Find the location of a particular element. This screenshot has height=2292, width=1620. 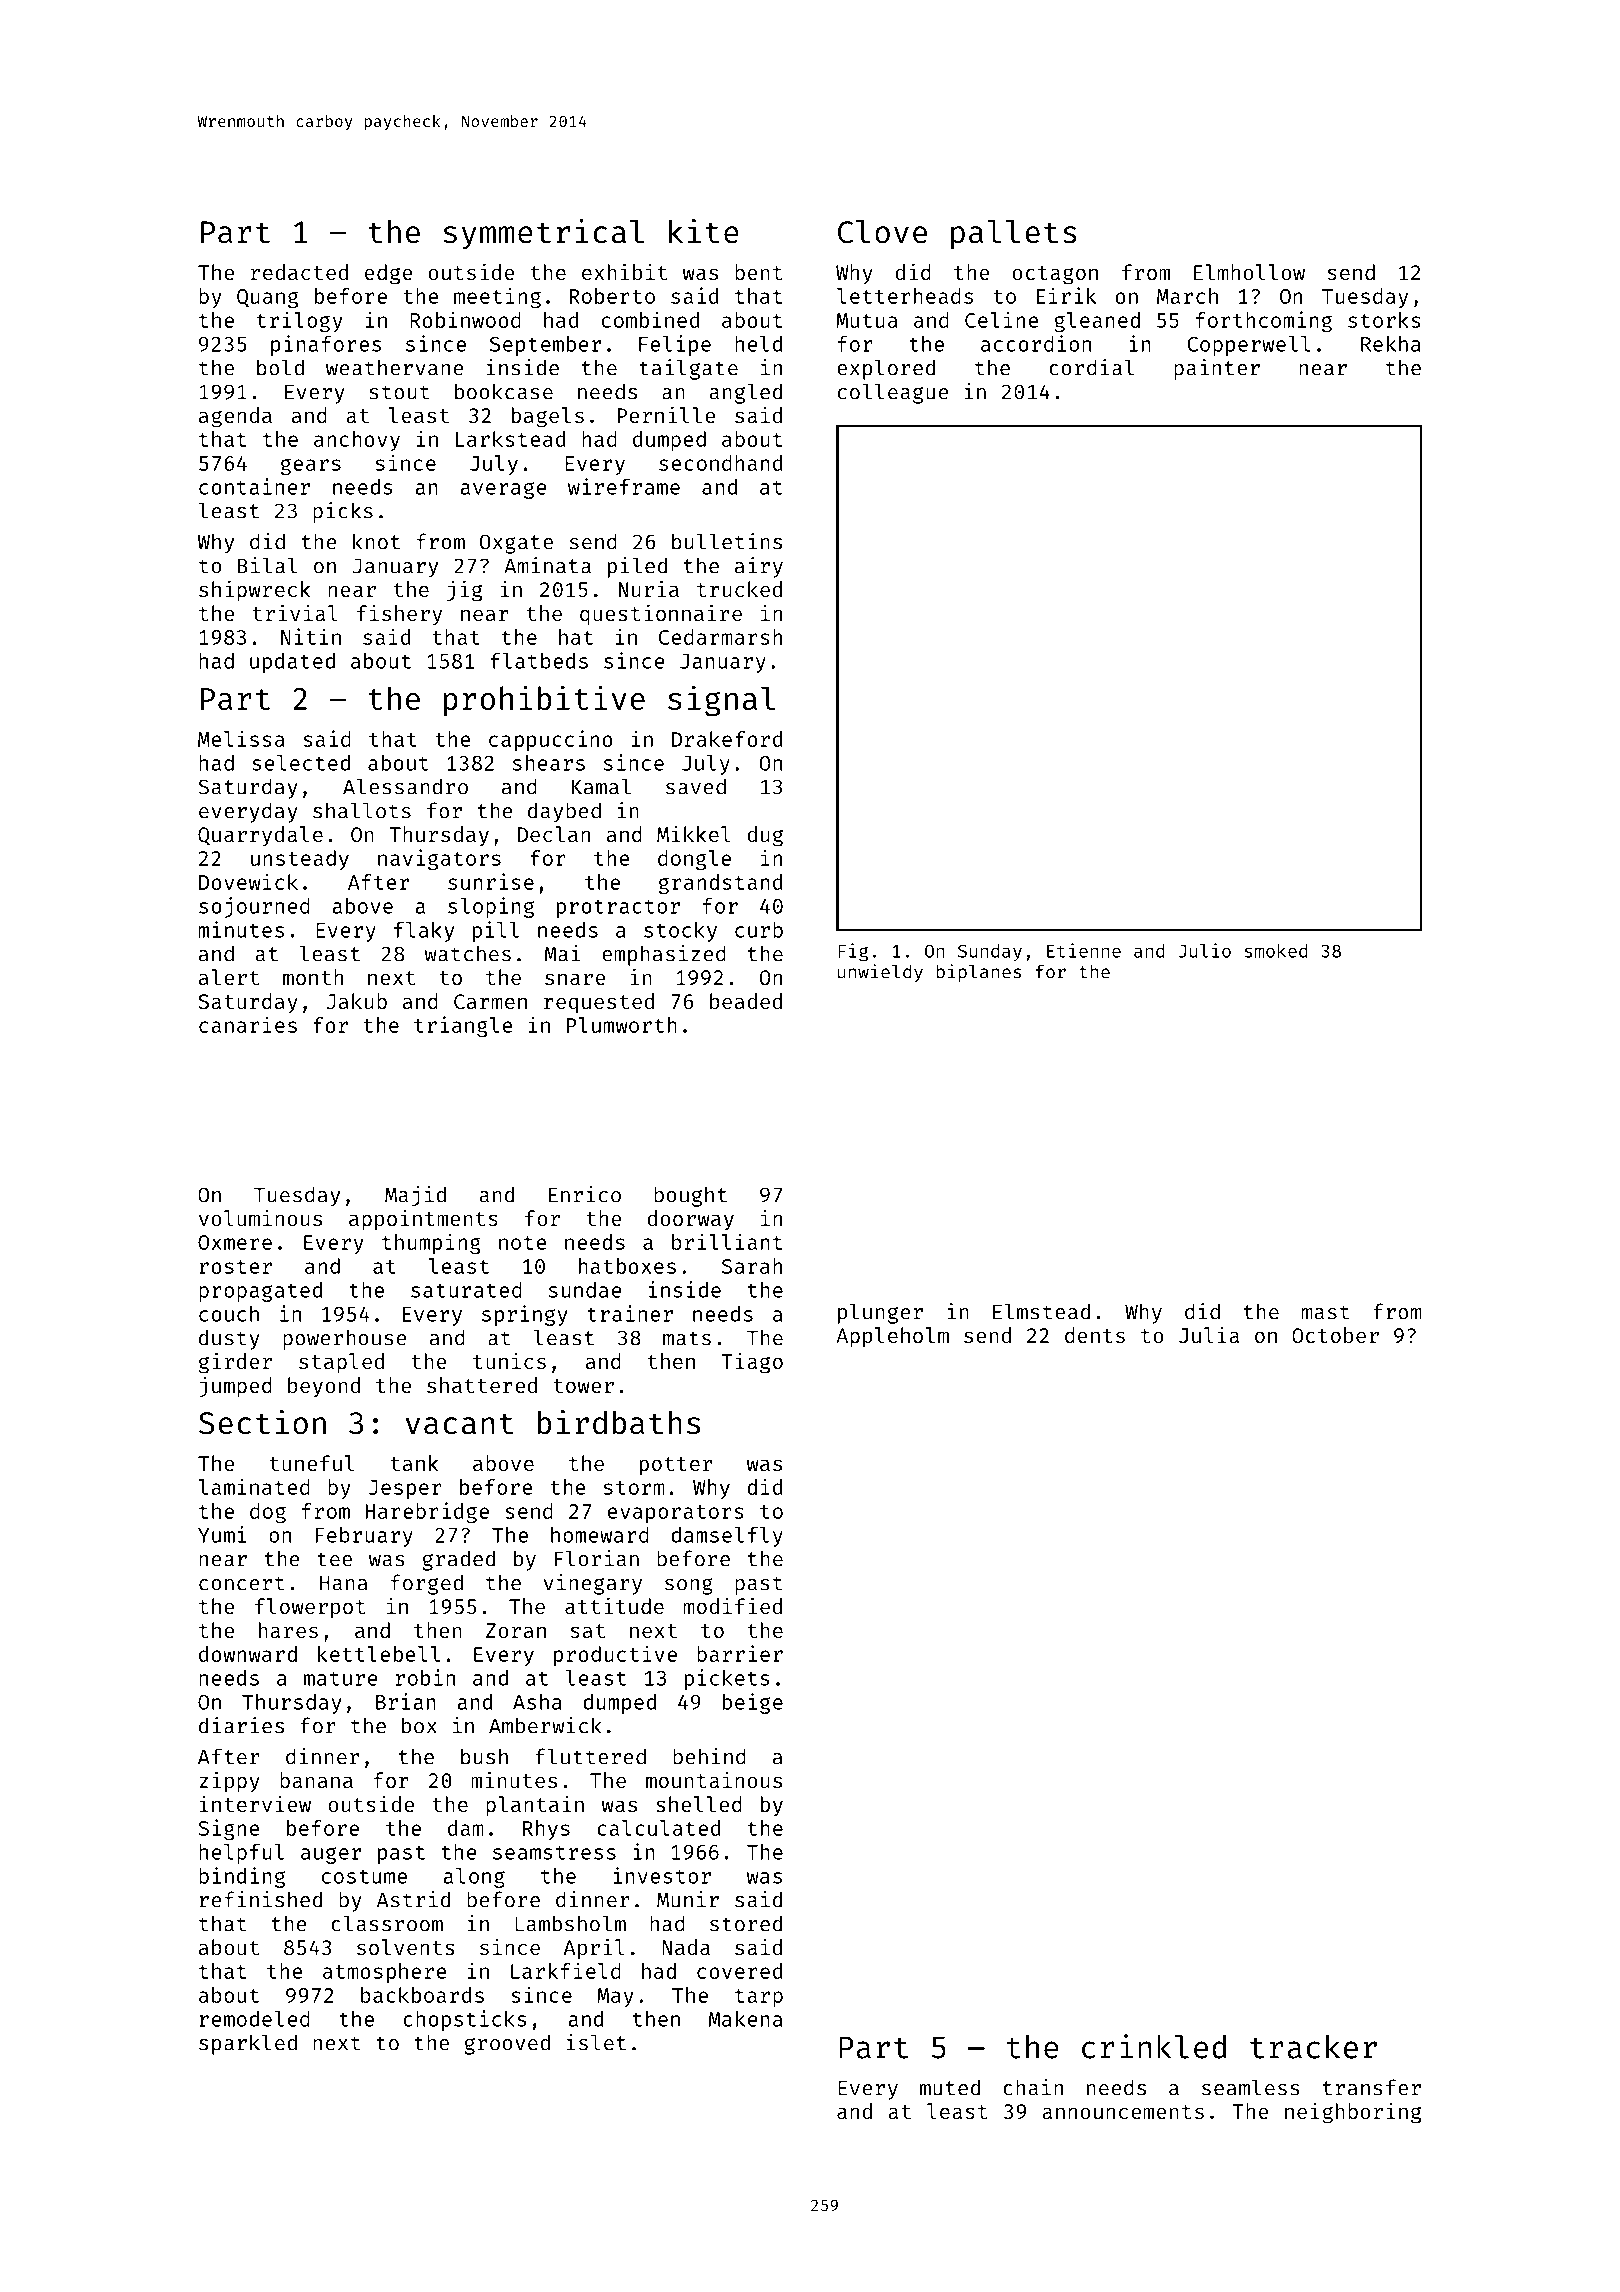

dents is located at coordinates (1095, 1335).
